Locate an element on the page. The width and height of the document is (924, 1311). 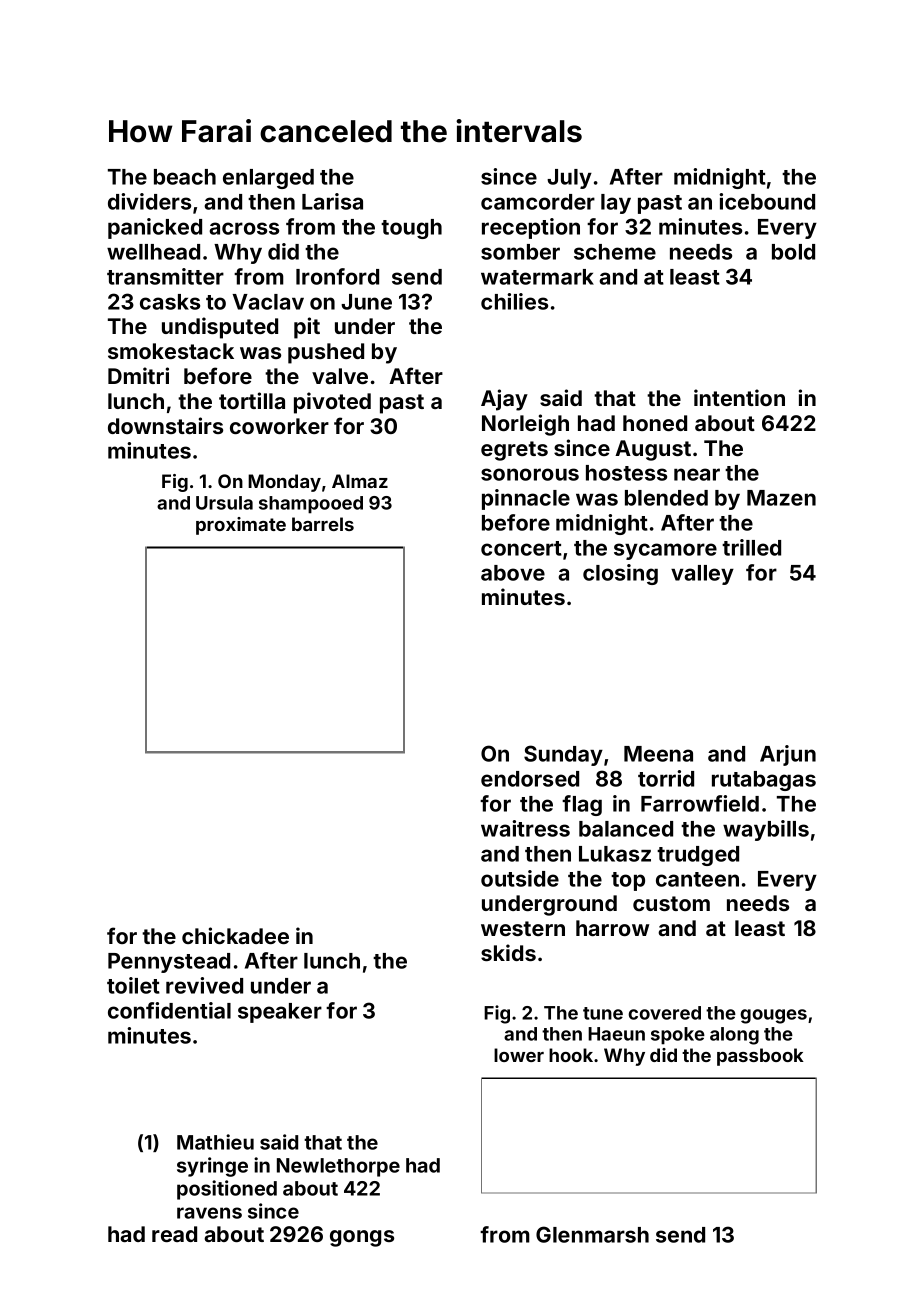
bold is located at coordinates (793, 252).
